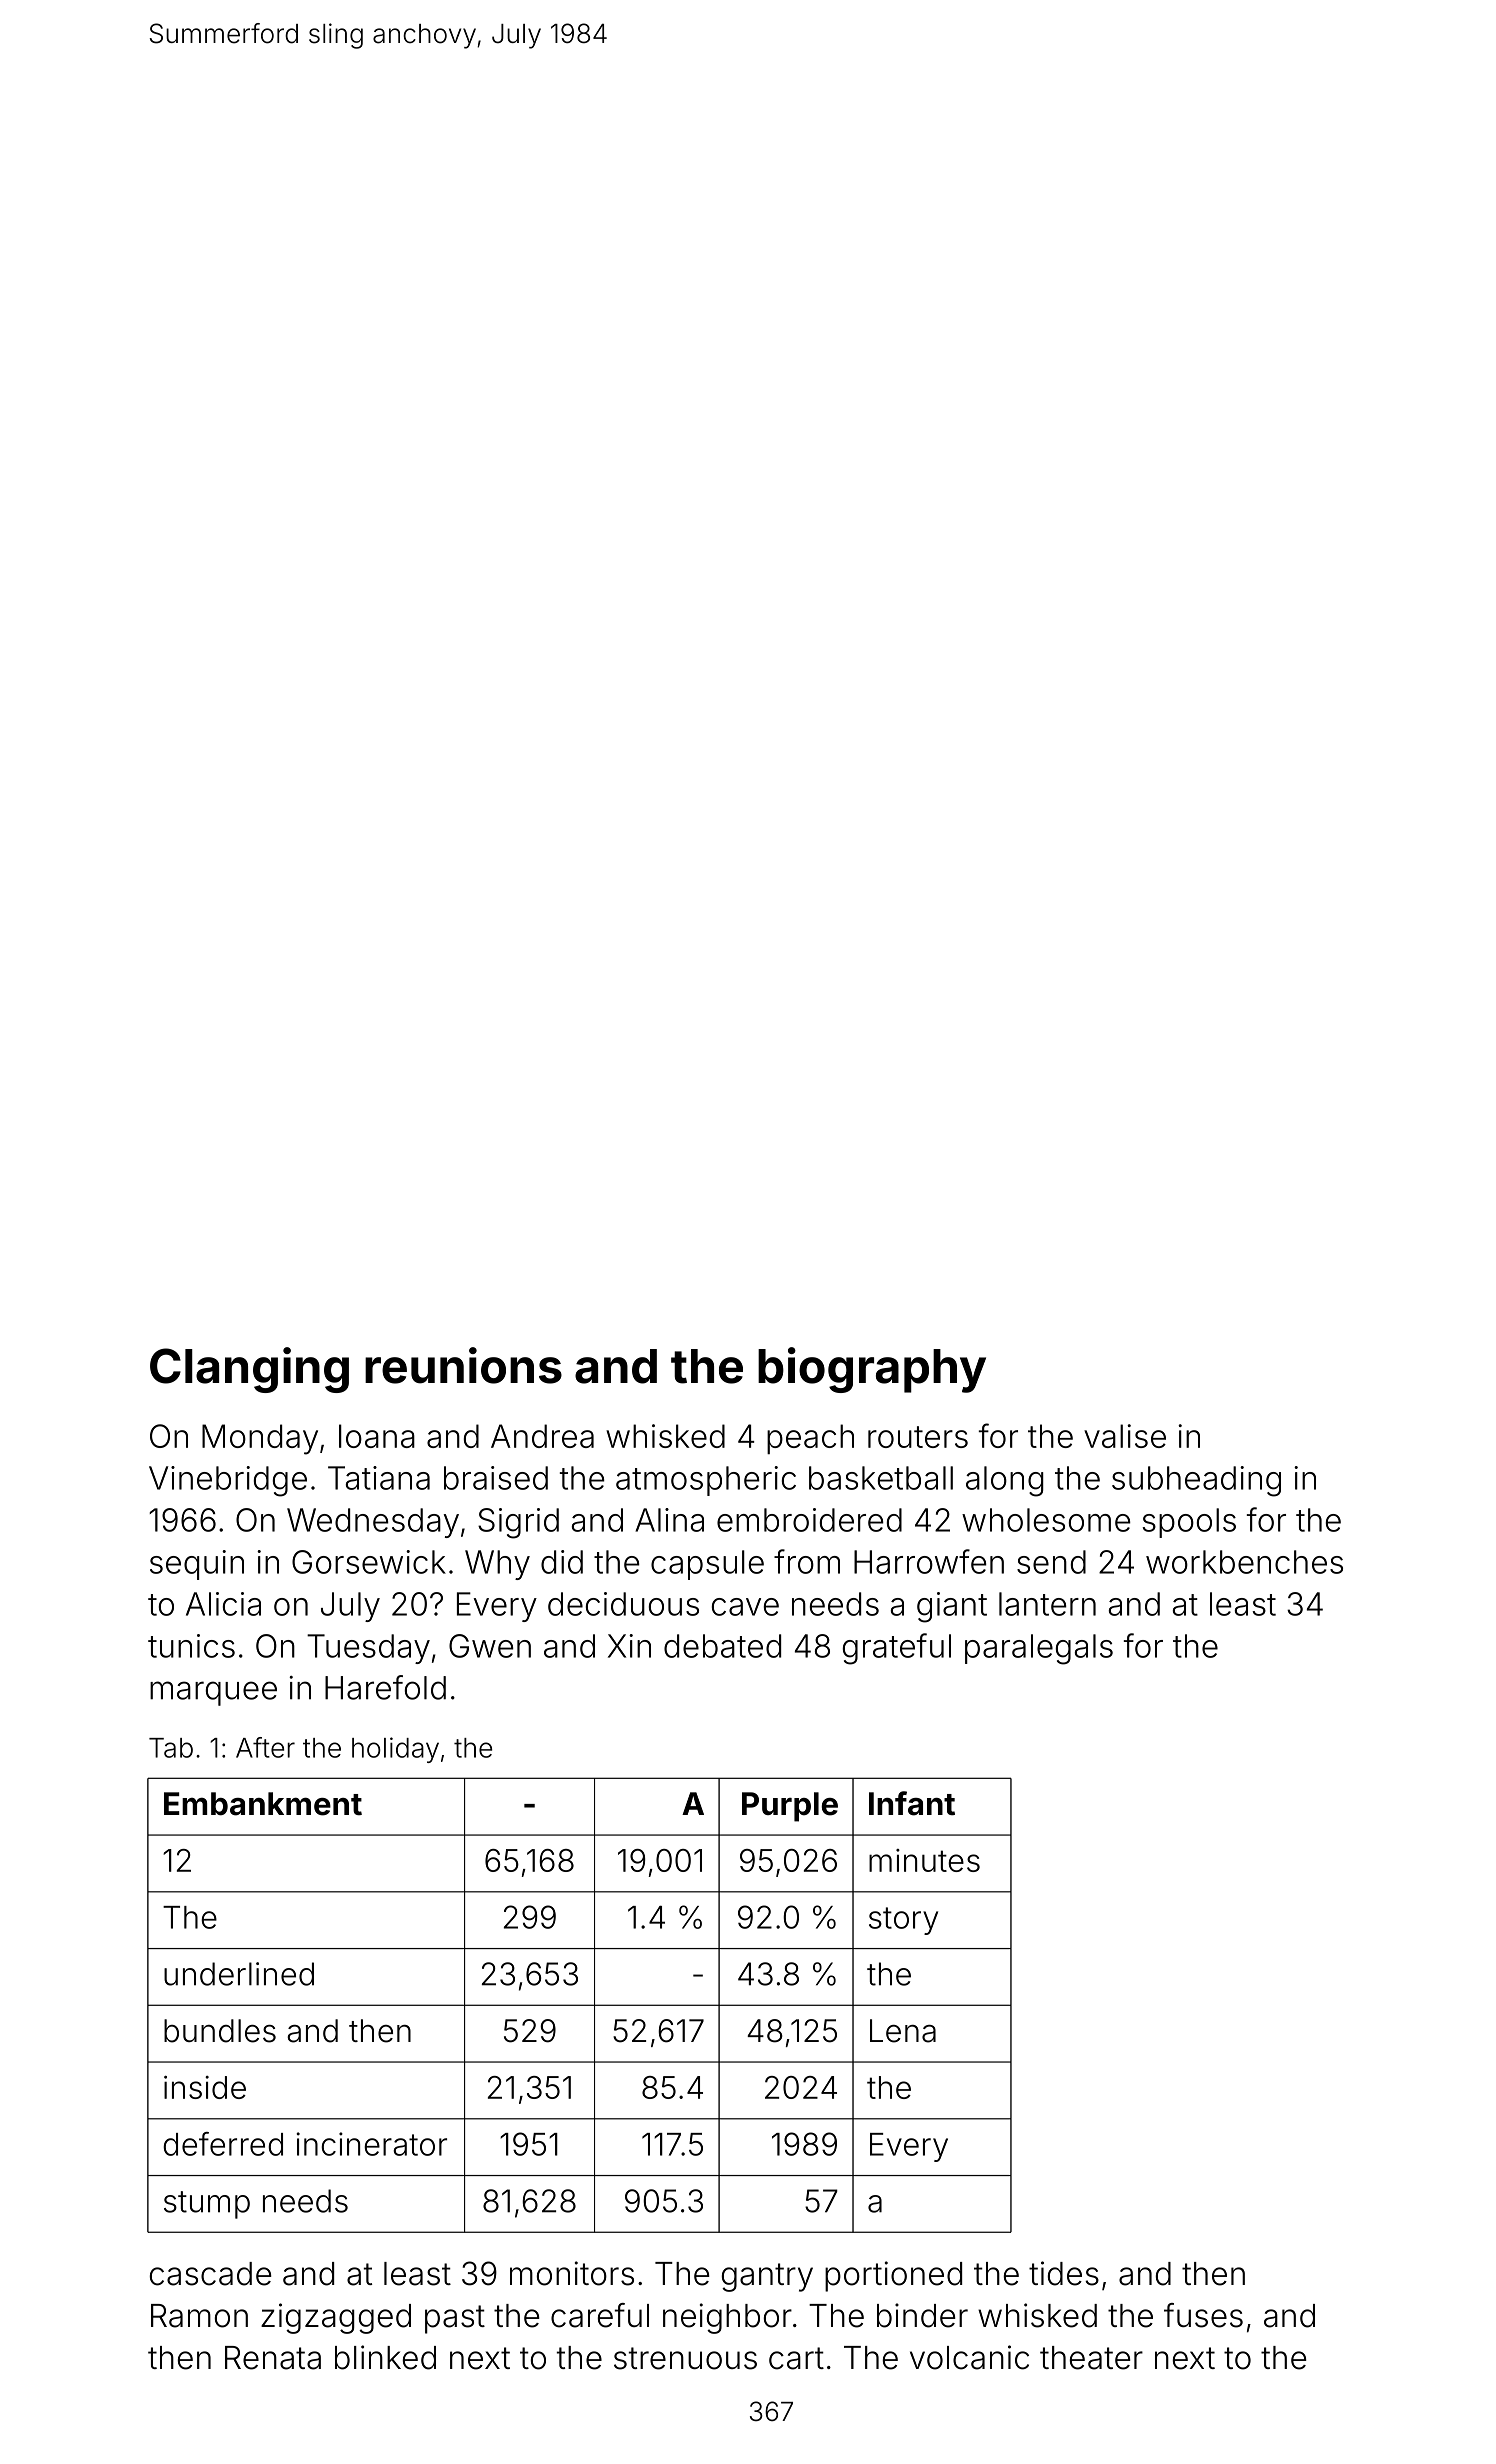  What do you see at coordinates (249, 1370) in the screenshot?
I see `Clanging` at bounding box center [249, 1370].
